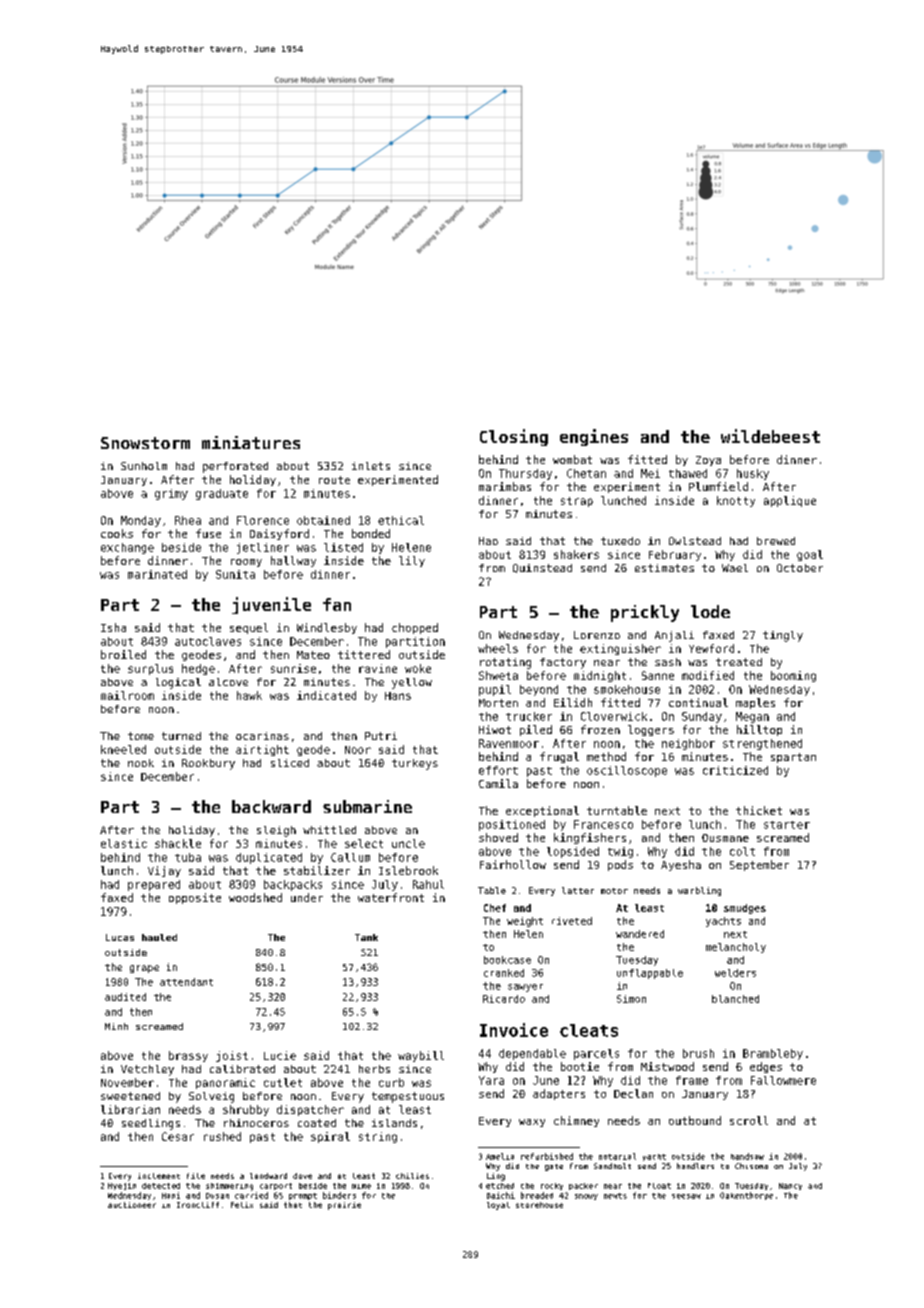 This image has height=1308, width=924. I want to click on miniatures, so click(251, 442).
